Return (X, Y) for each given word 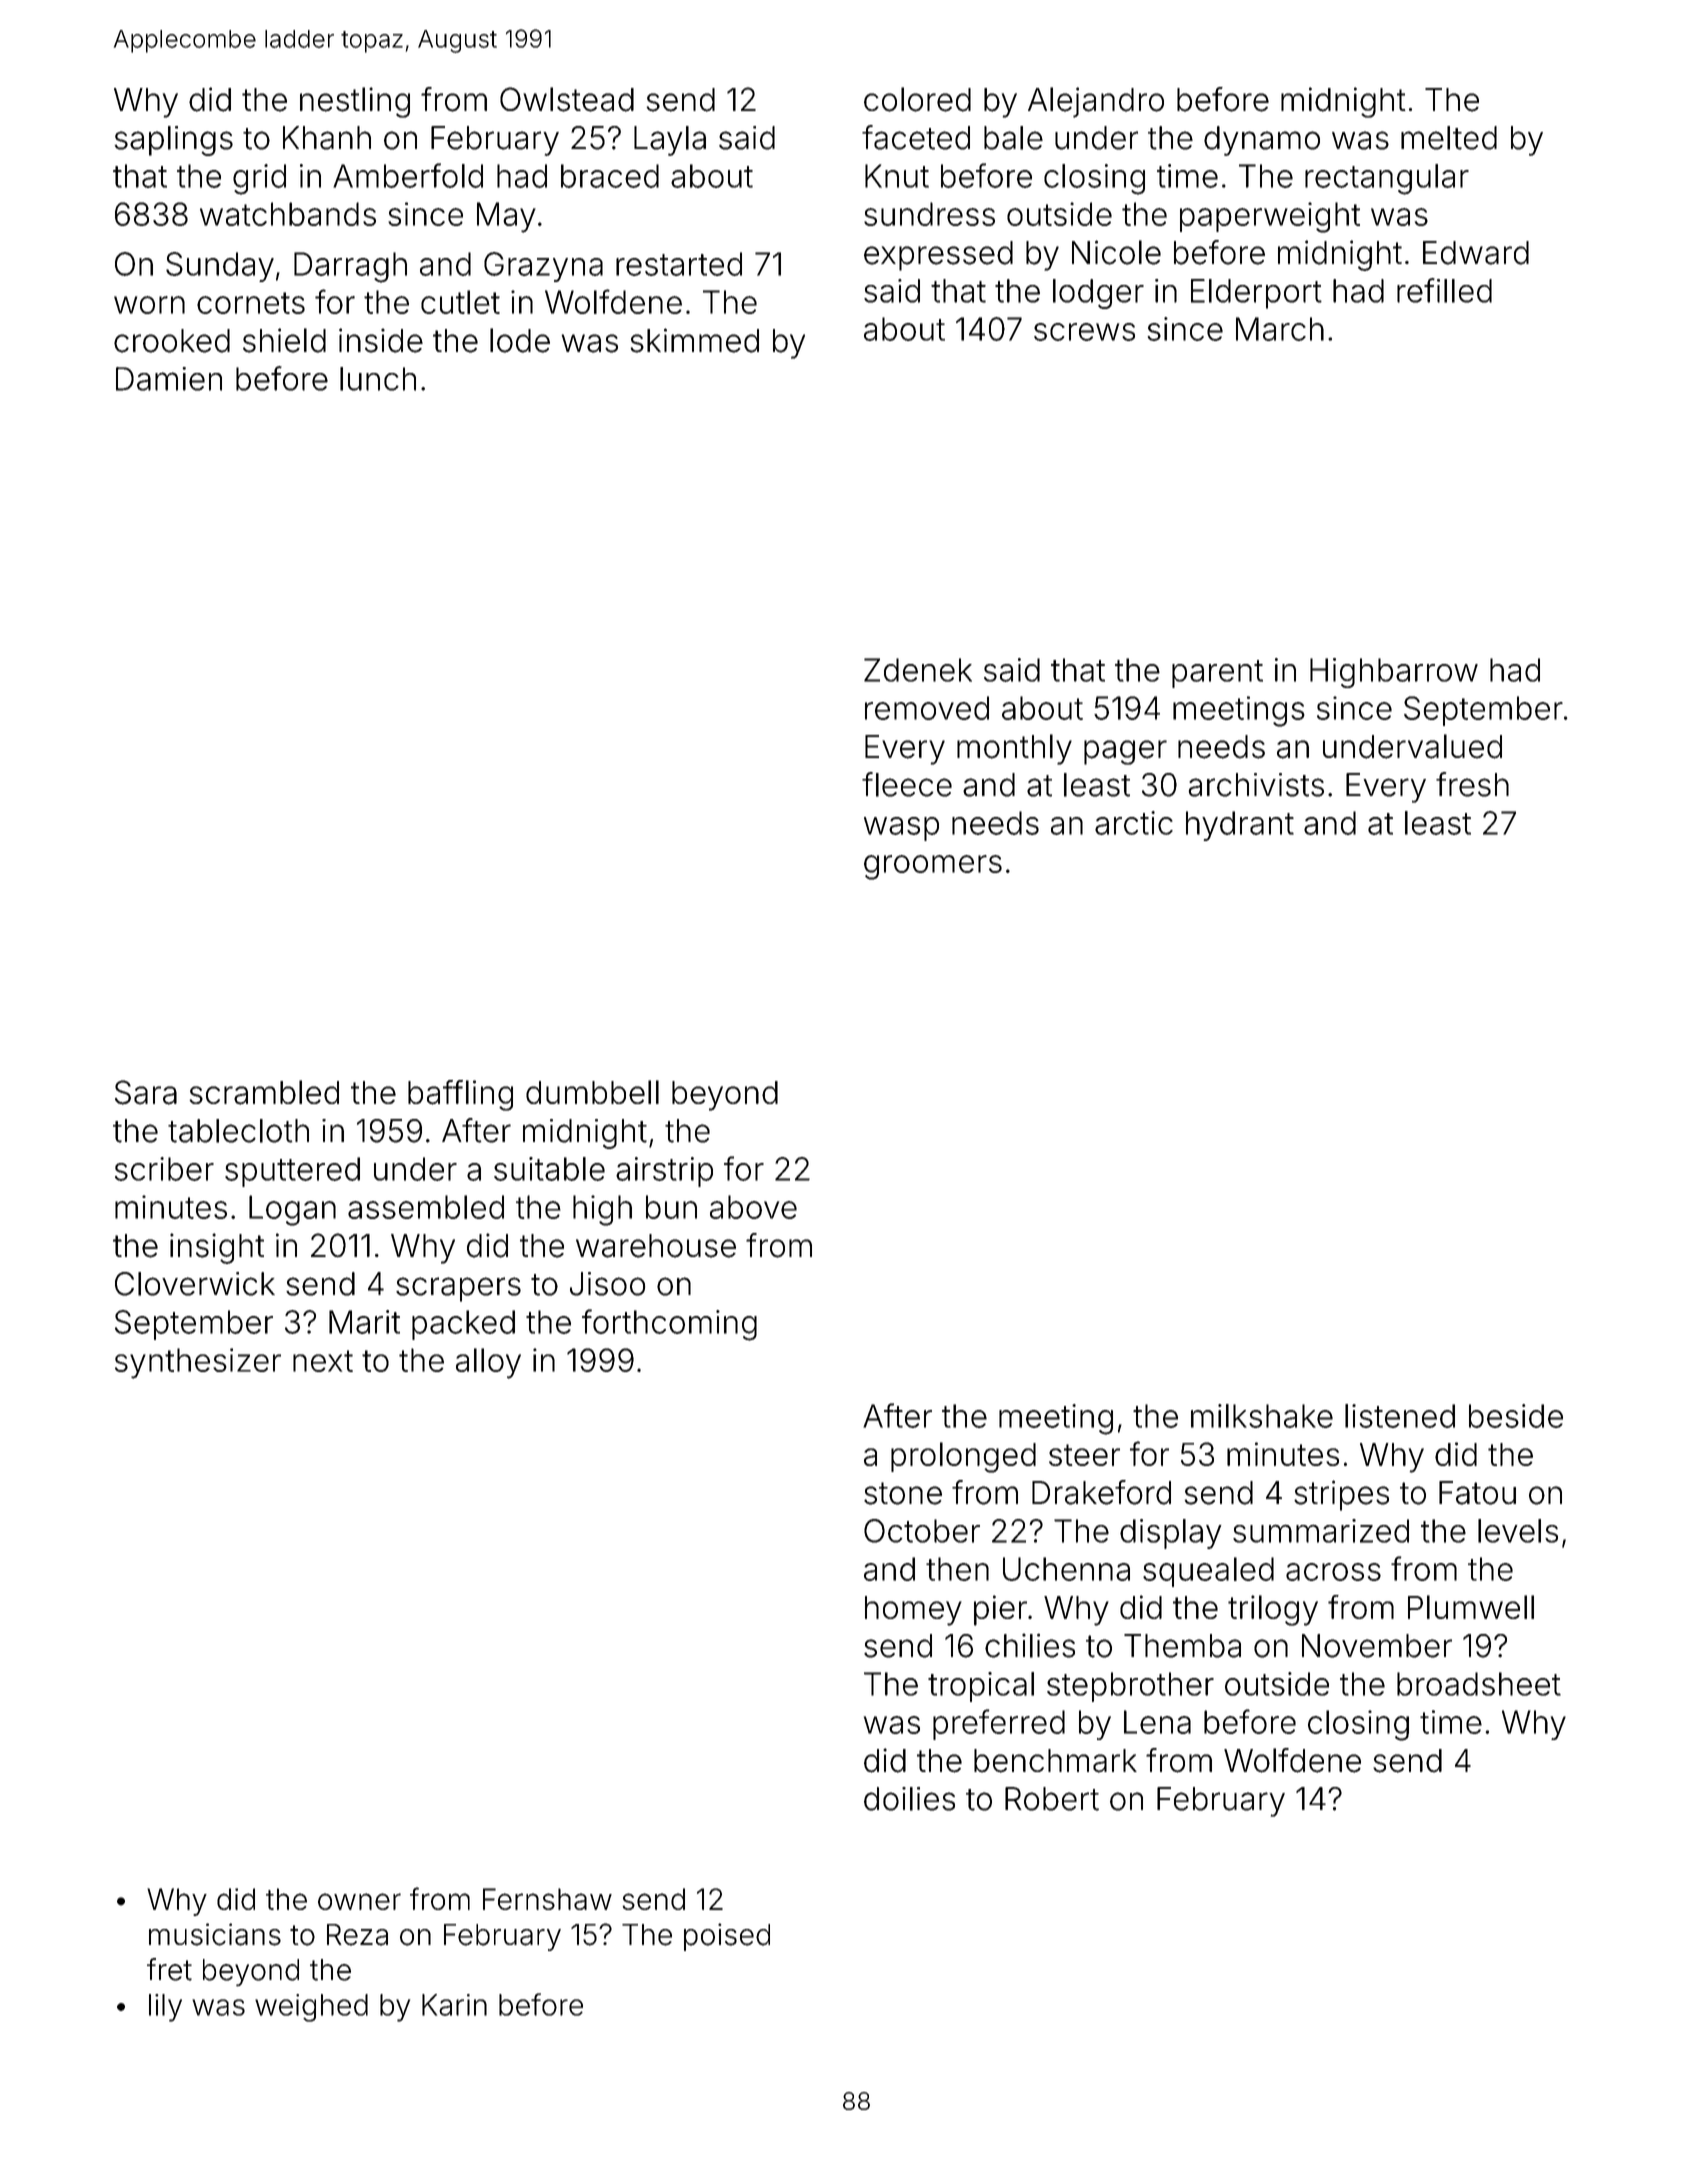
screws (1084, 332)
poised (727, 1937)
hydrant (1240, 826)
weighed (311, 2008)
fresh (1472, 784)
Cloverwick (195, 1284)
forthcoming (669, 1325)
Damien (169, 379)
